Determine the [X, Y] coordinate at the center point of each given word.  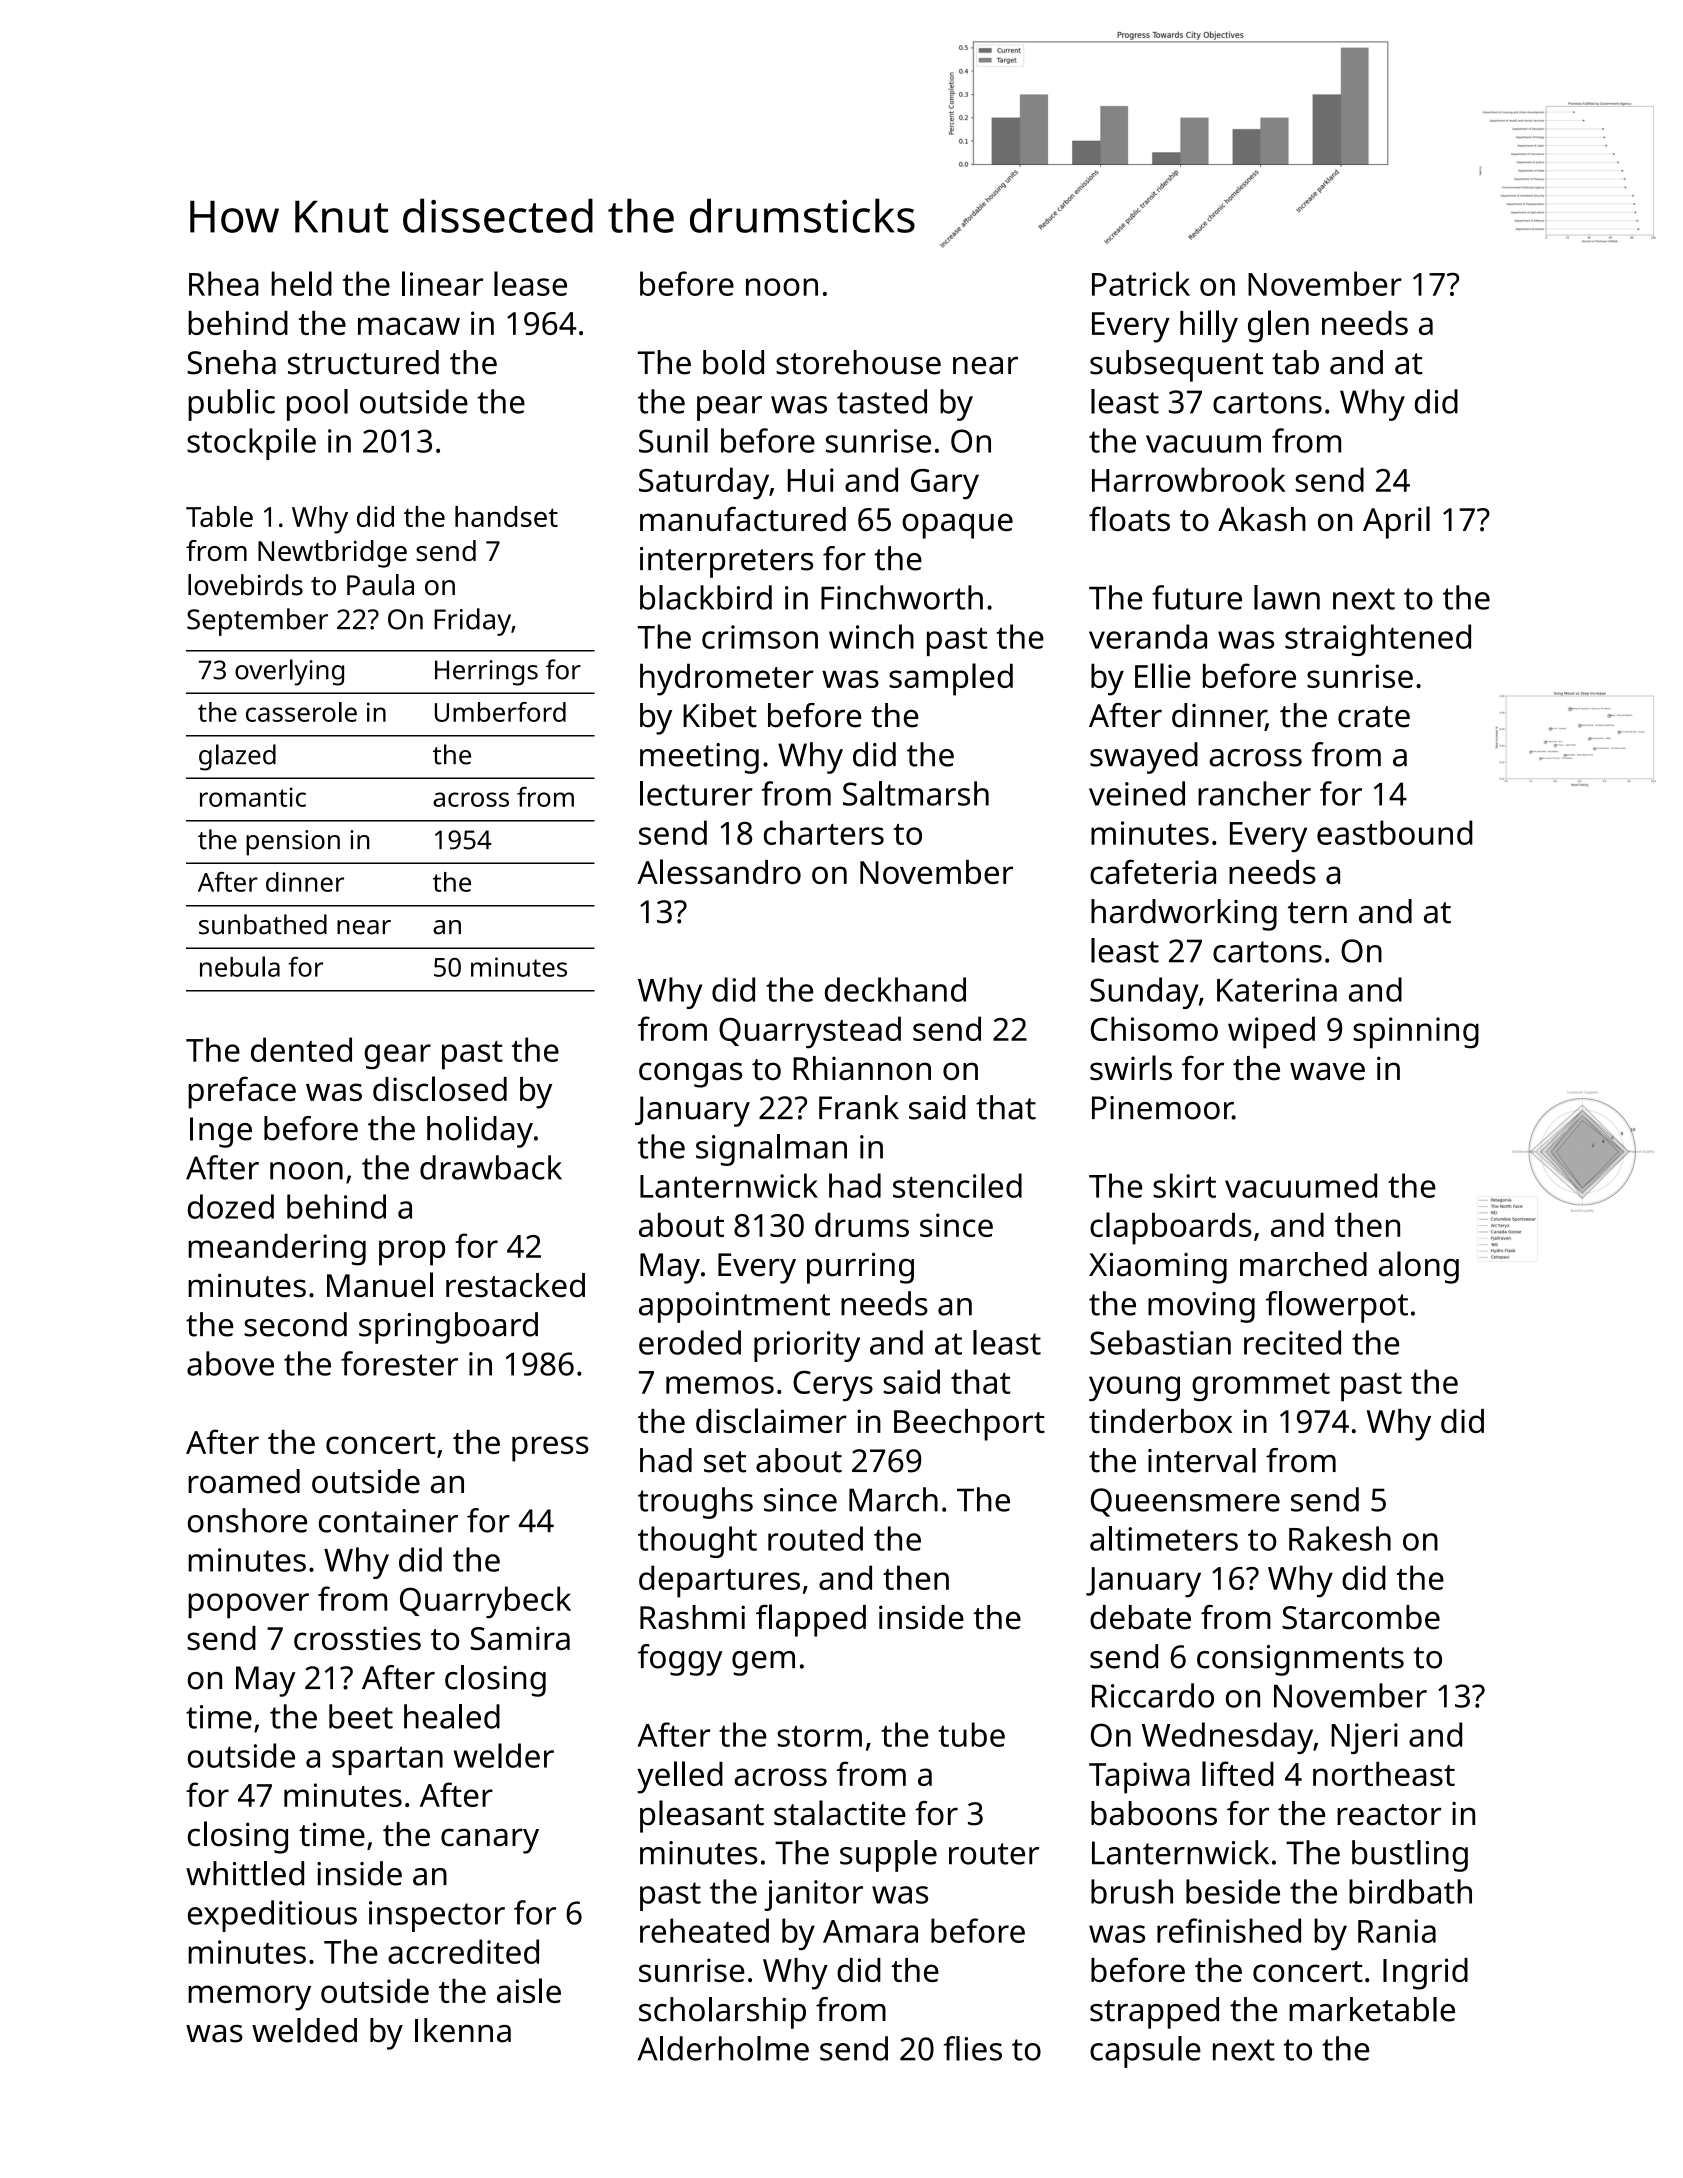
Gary [945, 484]
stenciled [957, 1185]
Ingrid [1425, 1974]
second [295, 1324]
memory [249, 1998]
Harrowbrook [1189, 479]
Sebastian [1160, 1342]
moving [1201, 1307]
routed [815, 1538]
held [301, 283]
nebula [240, 966]
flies [973, 2048]
